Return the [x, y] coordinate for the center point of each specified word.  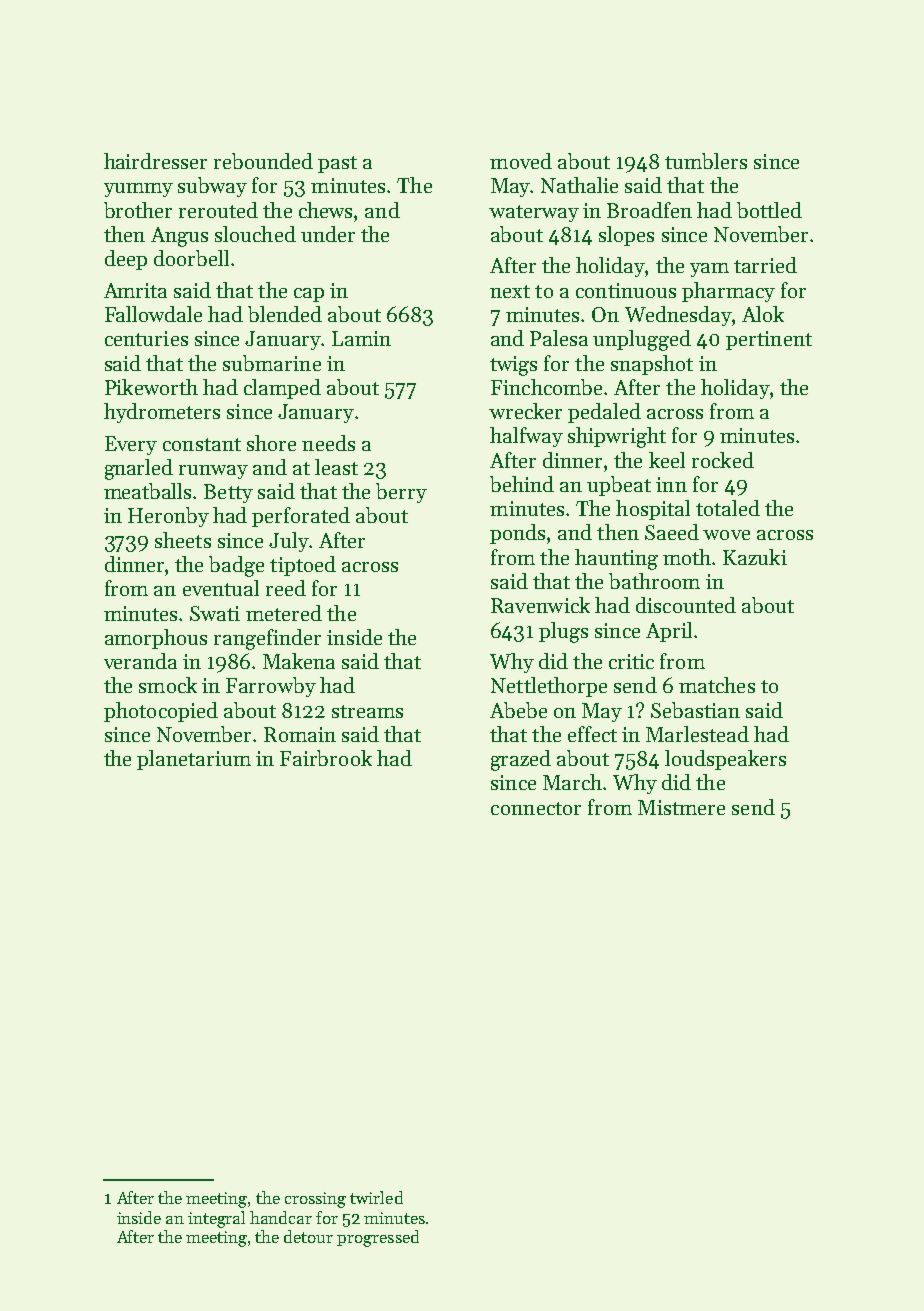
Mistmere [681, 807]
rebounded [263, 161]
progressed [378, 1238]
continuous [626, 290]
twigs [513, 366]
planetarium [194, 760]
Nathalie [579, 185]
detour [308, 1236]
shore [271, 443]
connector [536, 808]
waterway [534, 213]
